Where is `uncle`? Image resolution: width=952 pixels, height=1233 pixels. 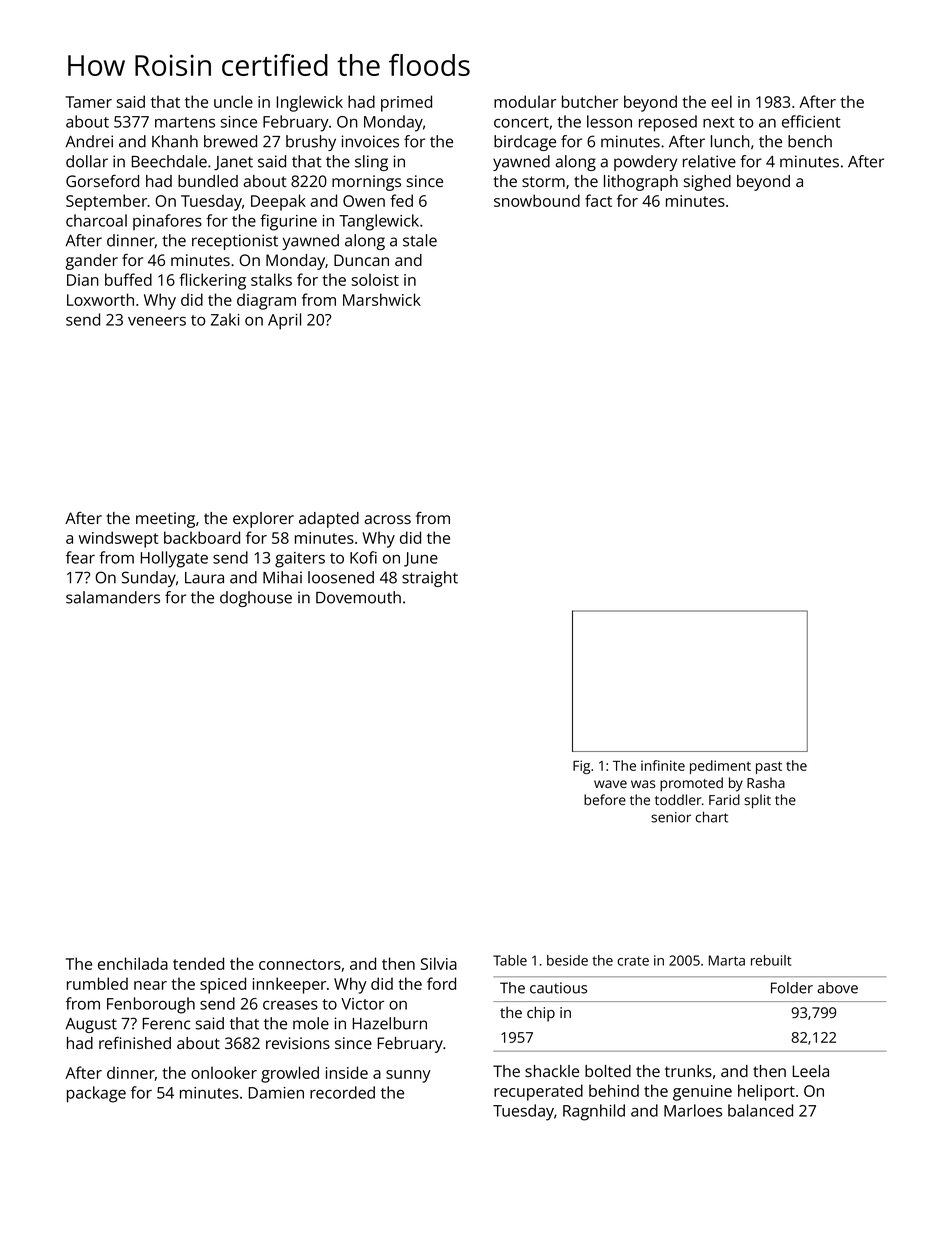
uncle is located at coordinates (233, 101).
